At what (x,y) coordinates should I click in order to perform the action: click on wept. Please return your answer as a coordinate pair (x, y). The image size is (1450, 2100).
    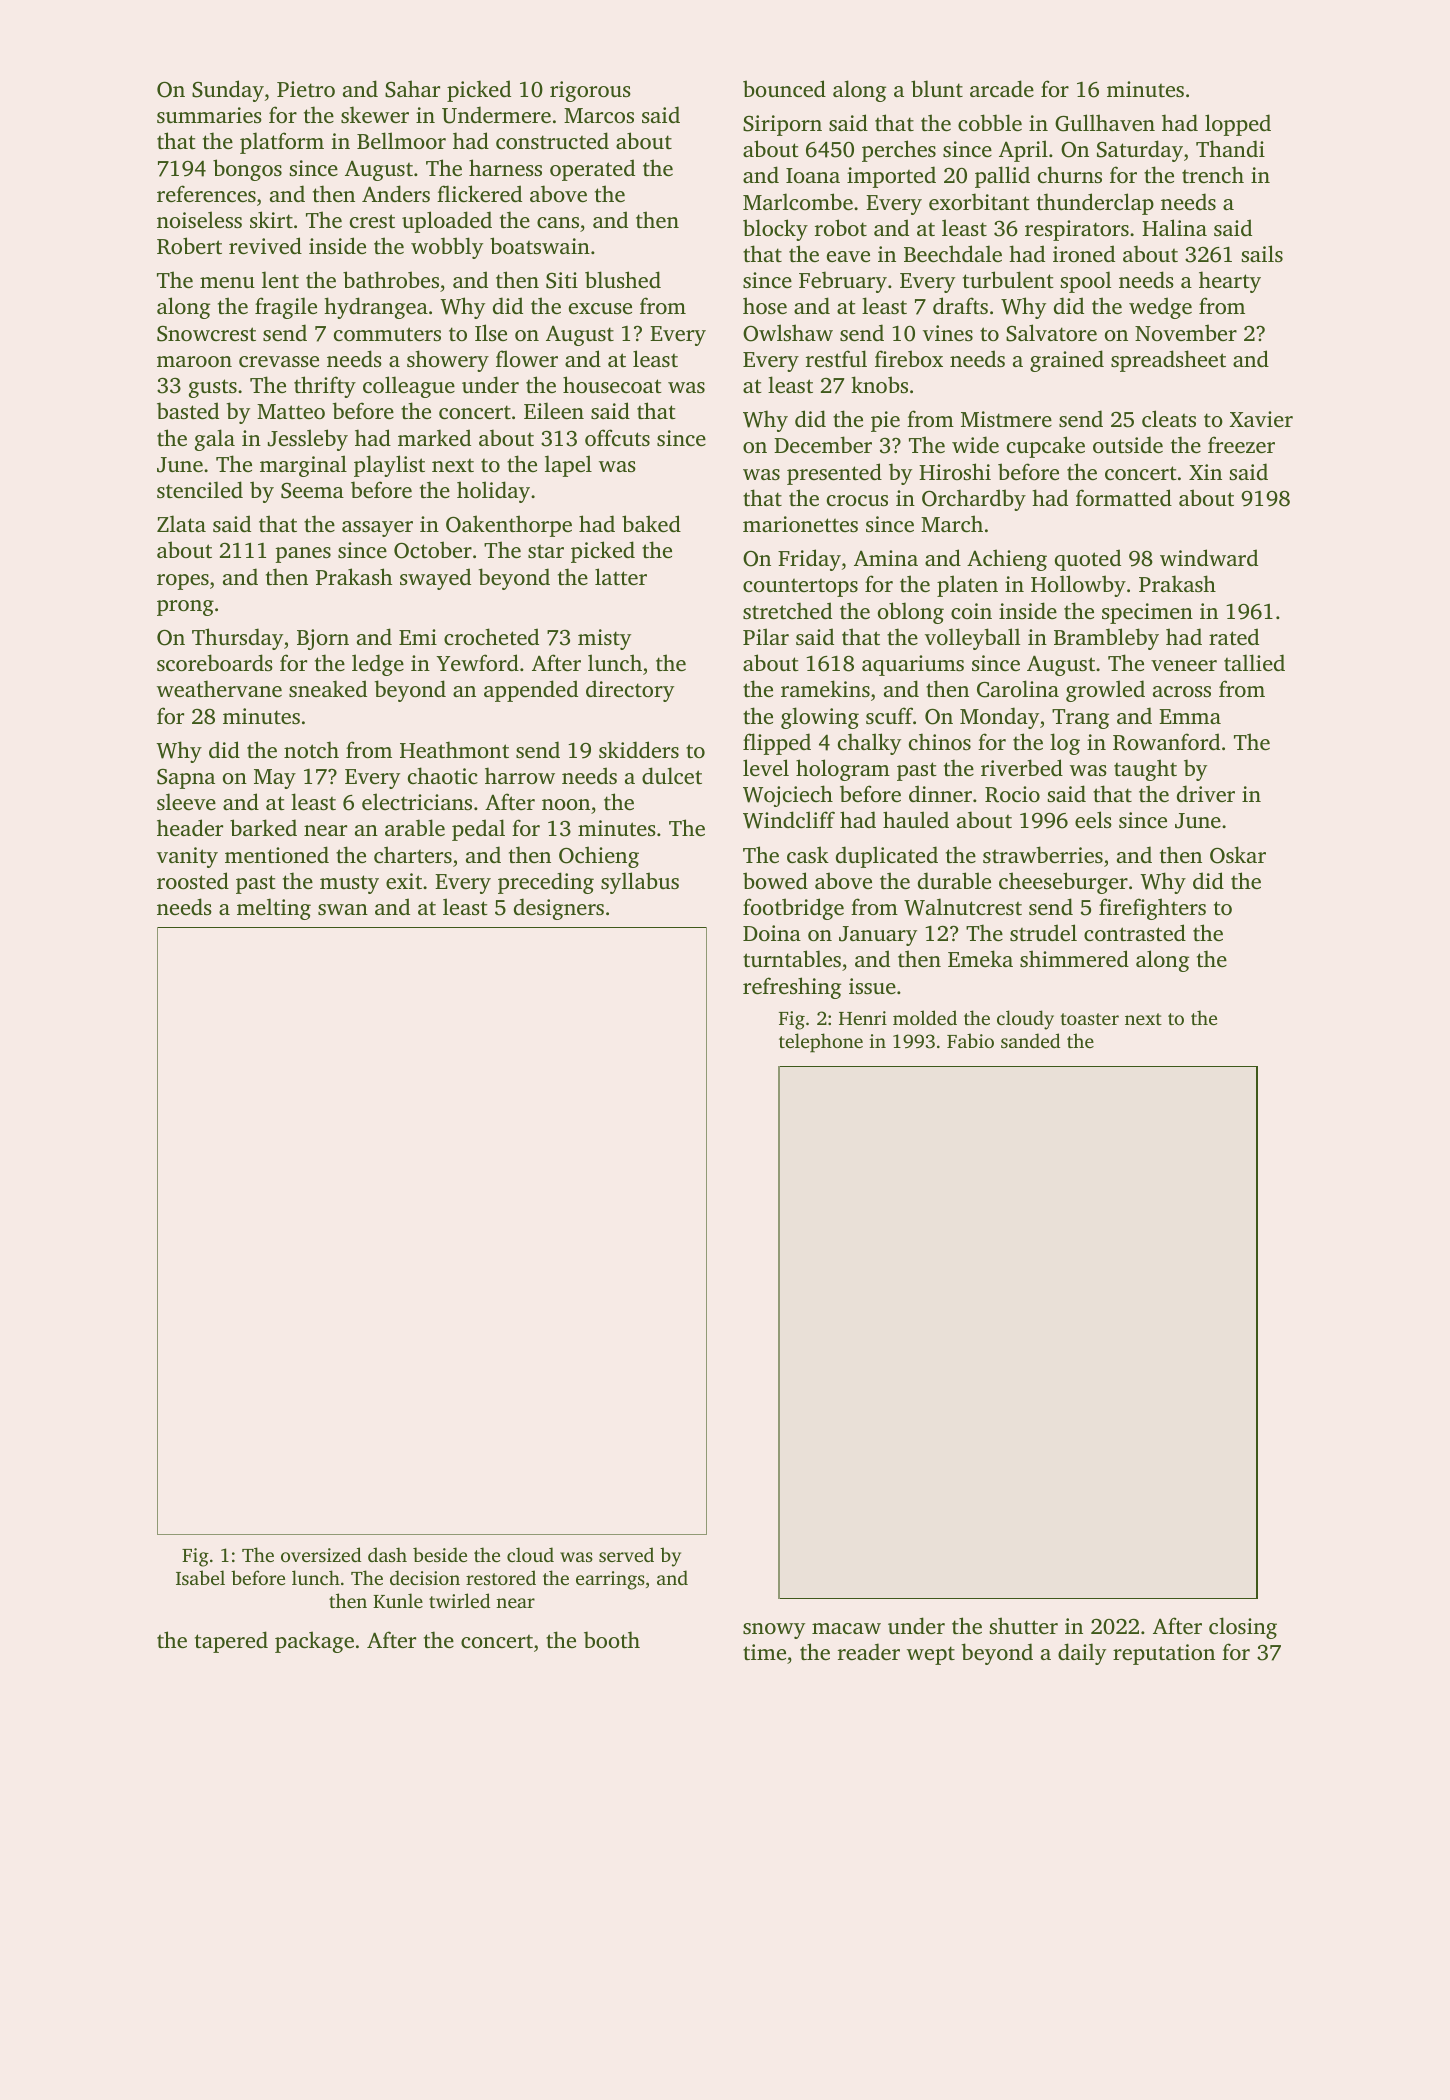
    Looking at the image, I should click on (931, 1655).
